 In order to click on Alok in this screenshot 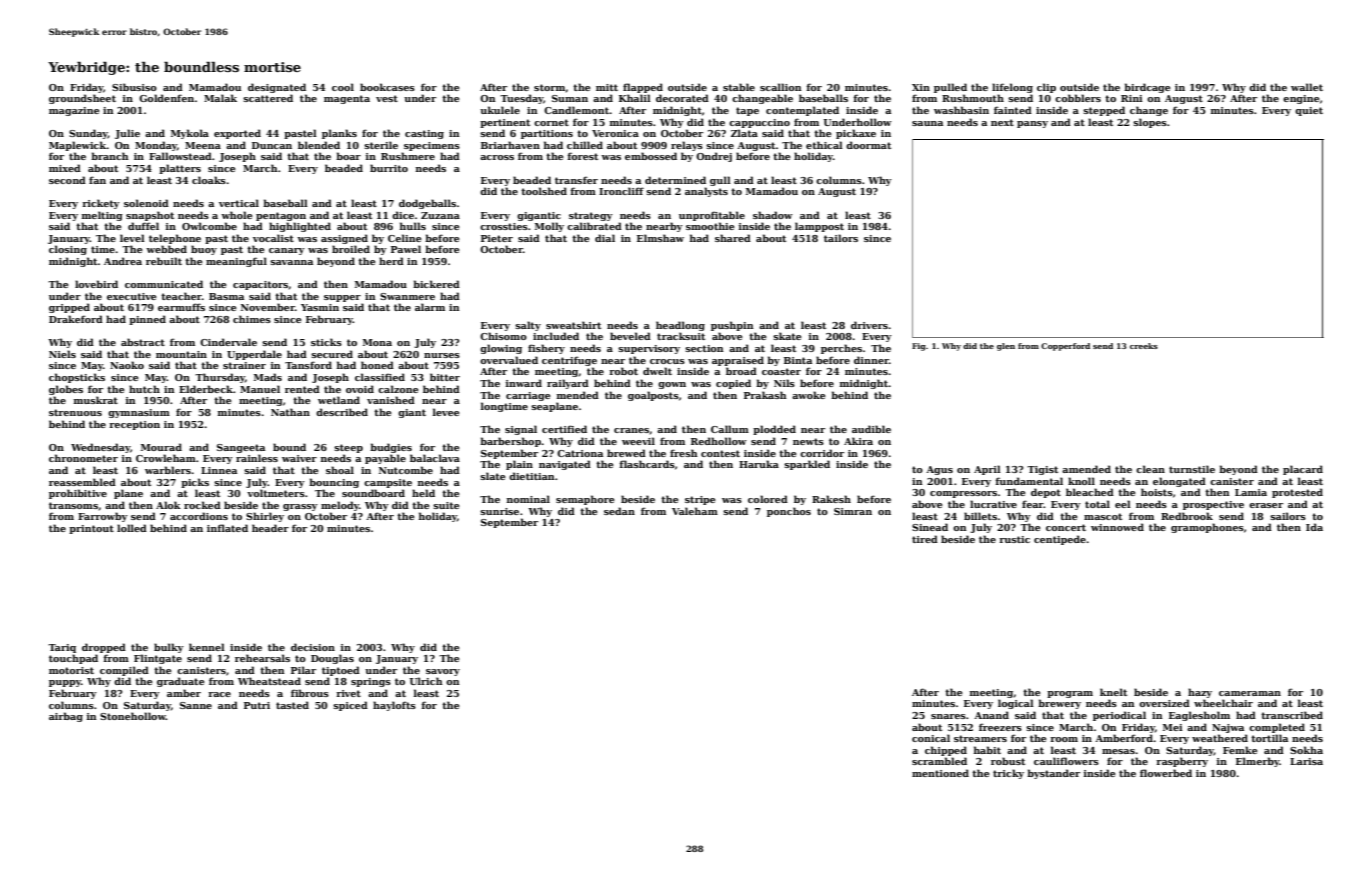, I will do `click(168, 505)`.
